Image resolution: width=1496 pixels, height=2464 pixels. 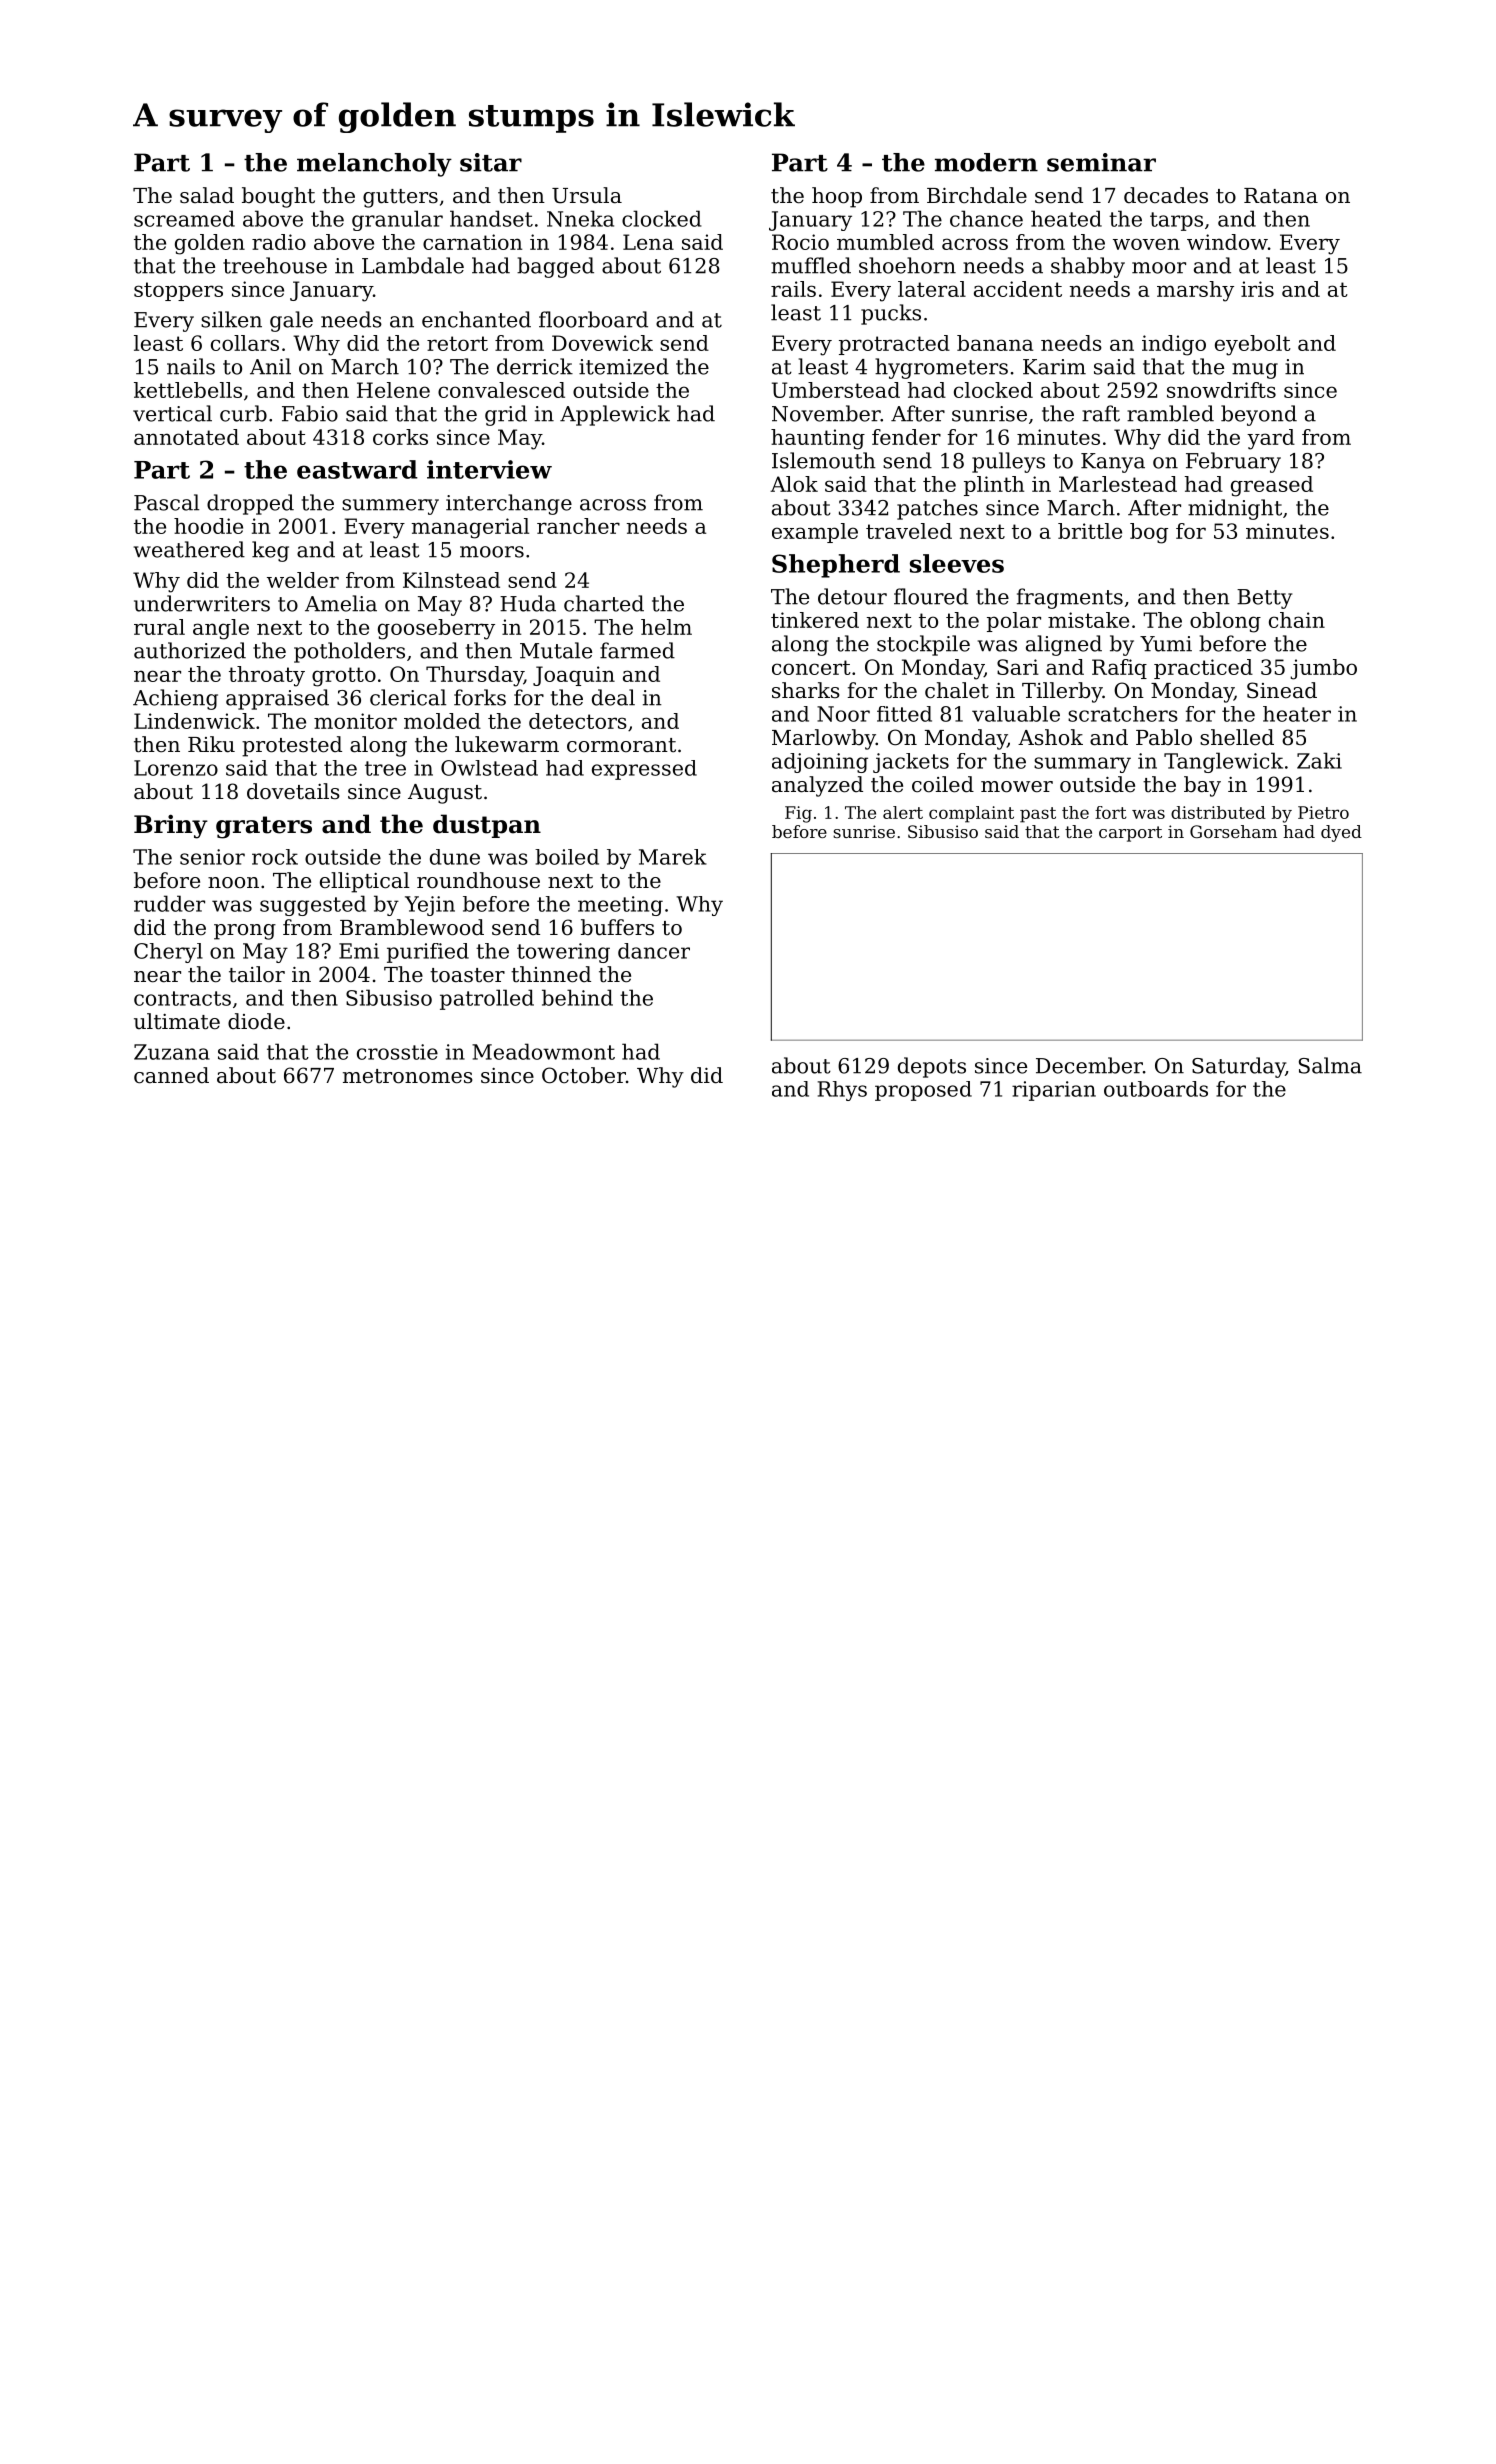 What do you see at coordinates (250, 504) in the screenshot?
I see `dropped` at bounding box center [250, 504].
